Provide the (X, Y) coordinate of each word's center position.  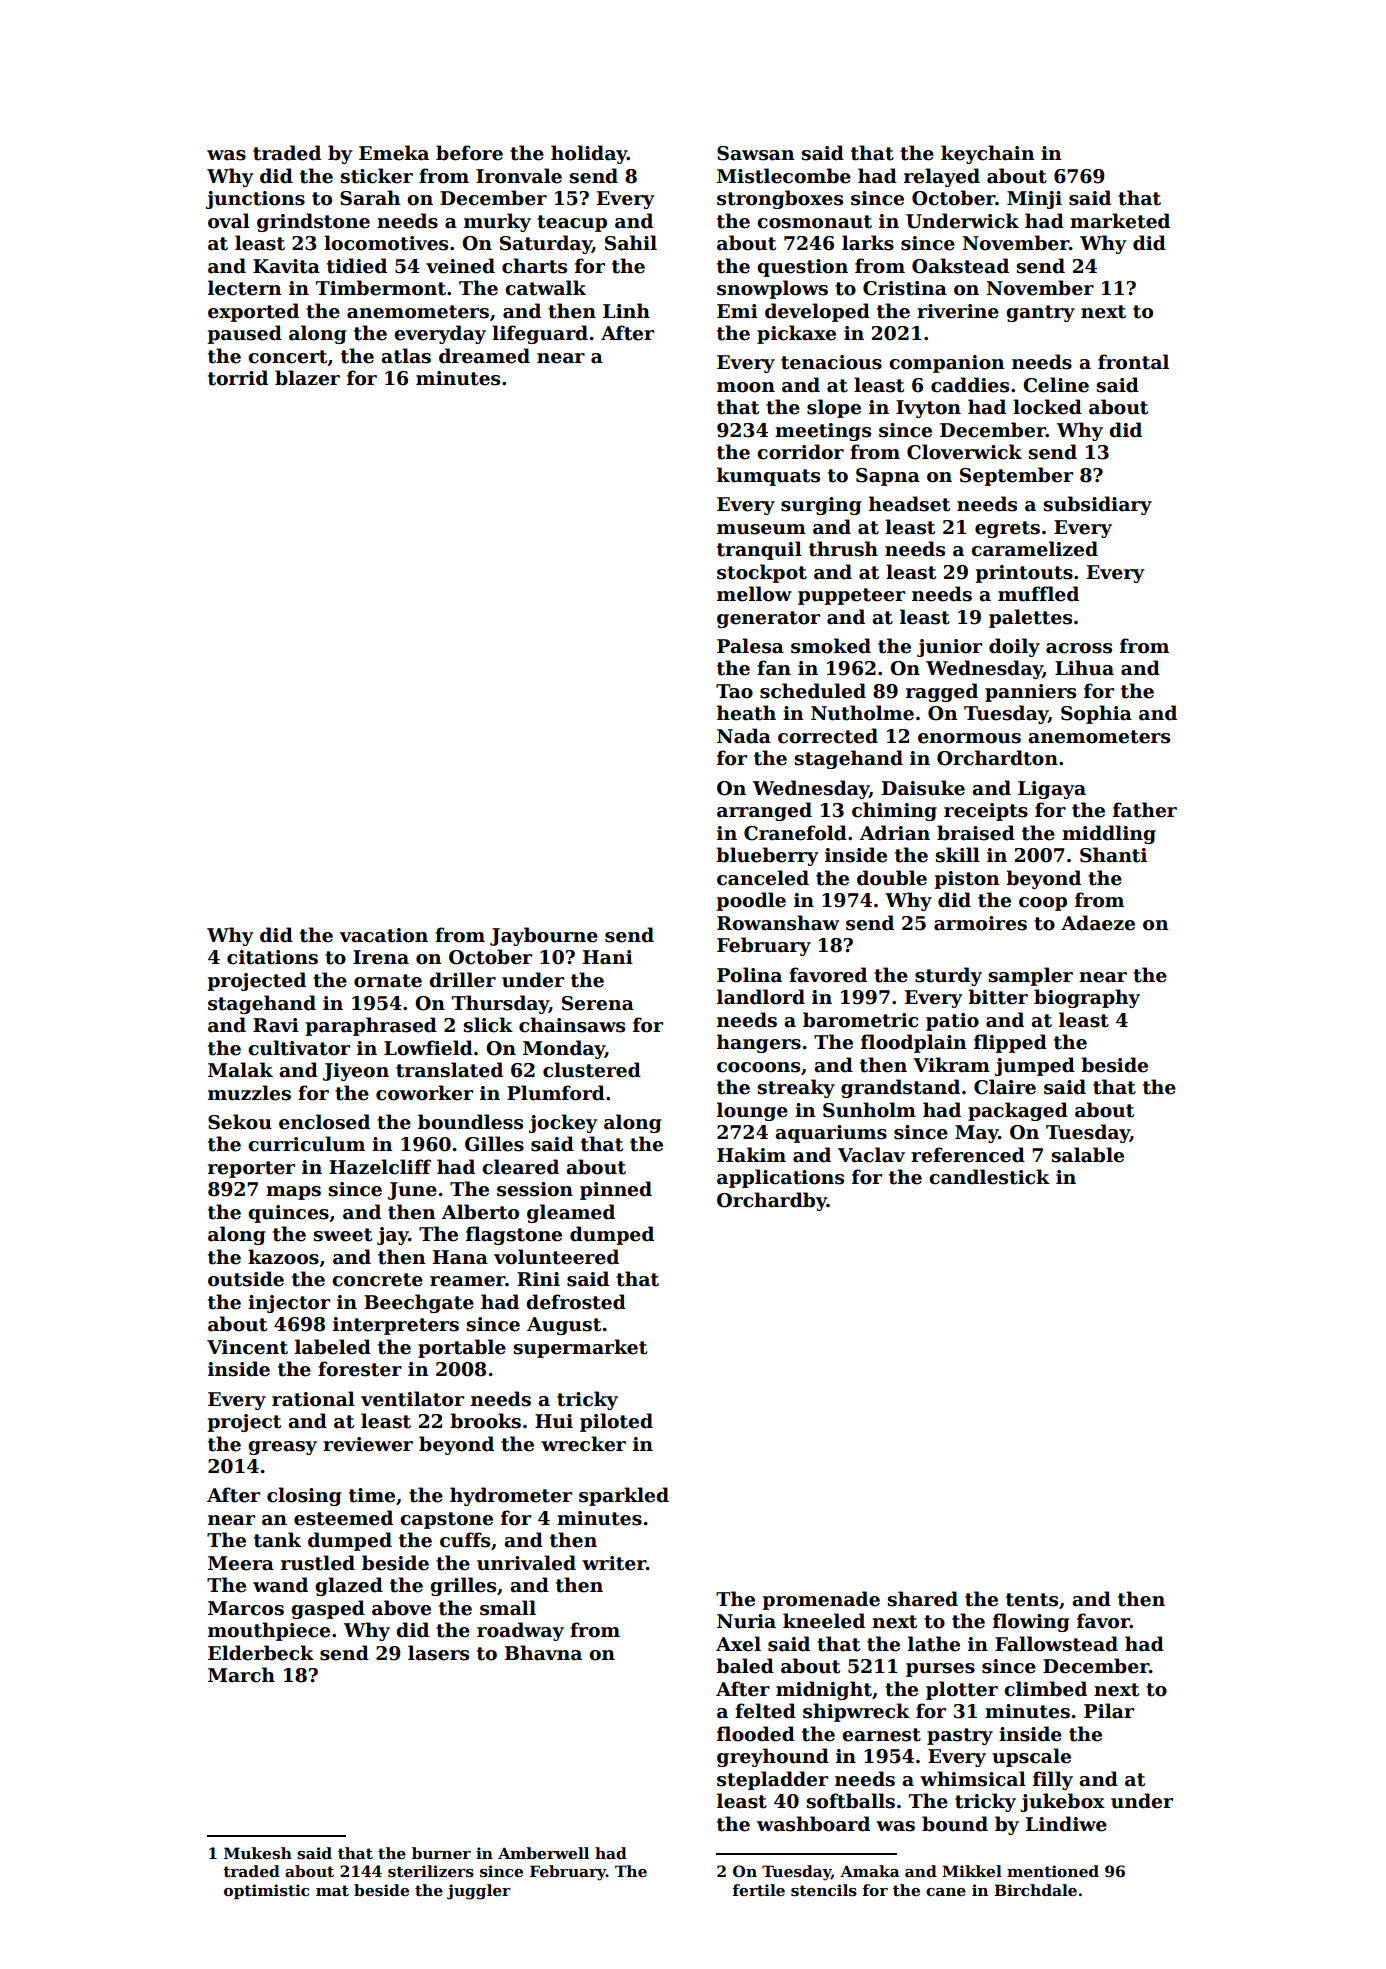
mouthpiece (269, 1631)
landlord (761, 997)
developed (817, 312)
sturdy (948, 976)
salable (1088, 1155)
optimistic (266, 1891)
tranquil (759, 550)
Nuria (746, 1621)
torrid (238, 378)
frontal (1133, 362)
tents (1032, 1600)
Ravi (276, 1025)
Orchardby (772, 1201)
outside (246, 1279)
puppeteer (851, 596)
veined (460, 266)
